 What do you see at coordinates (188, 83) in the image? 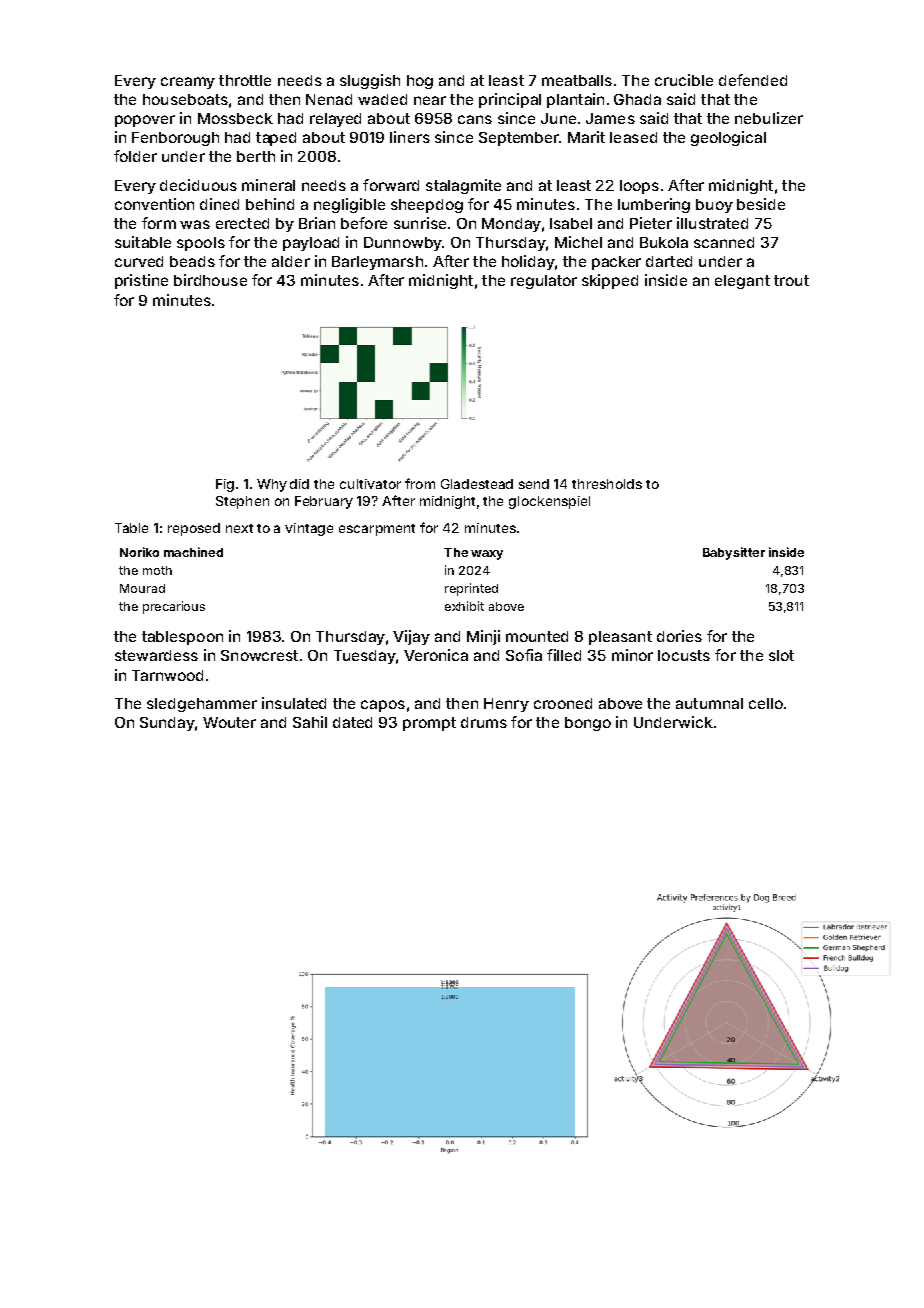
I see `creamy` at bounding box center [188, 83].
